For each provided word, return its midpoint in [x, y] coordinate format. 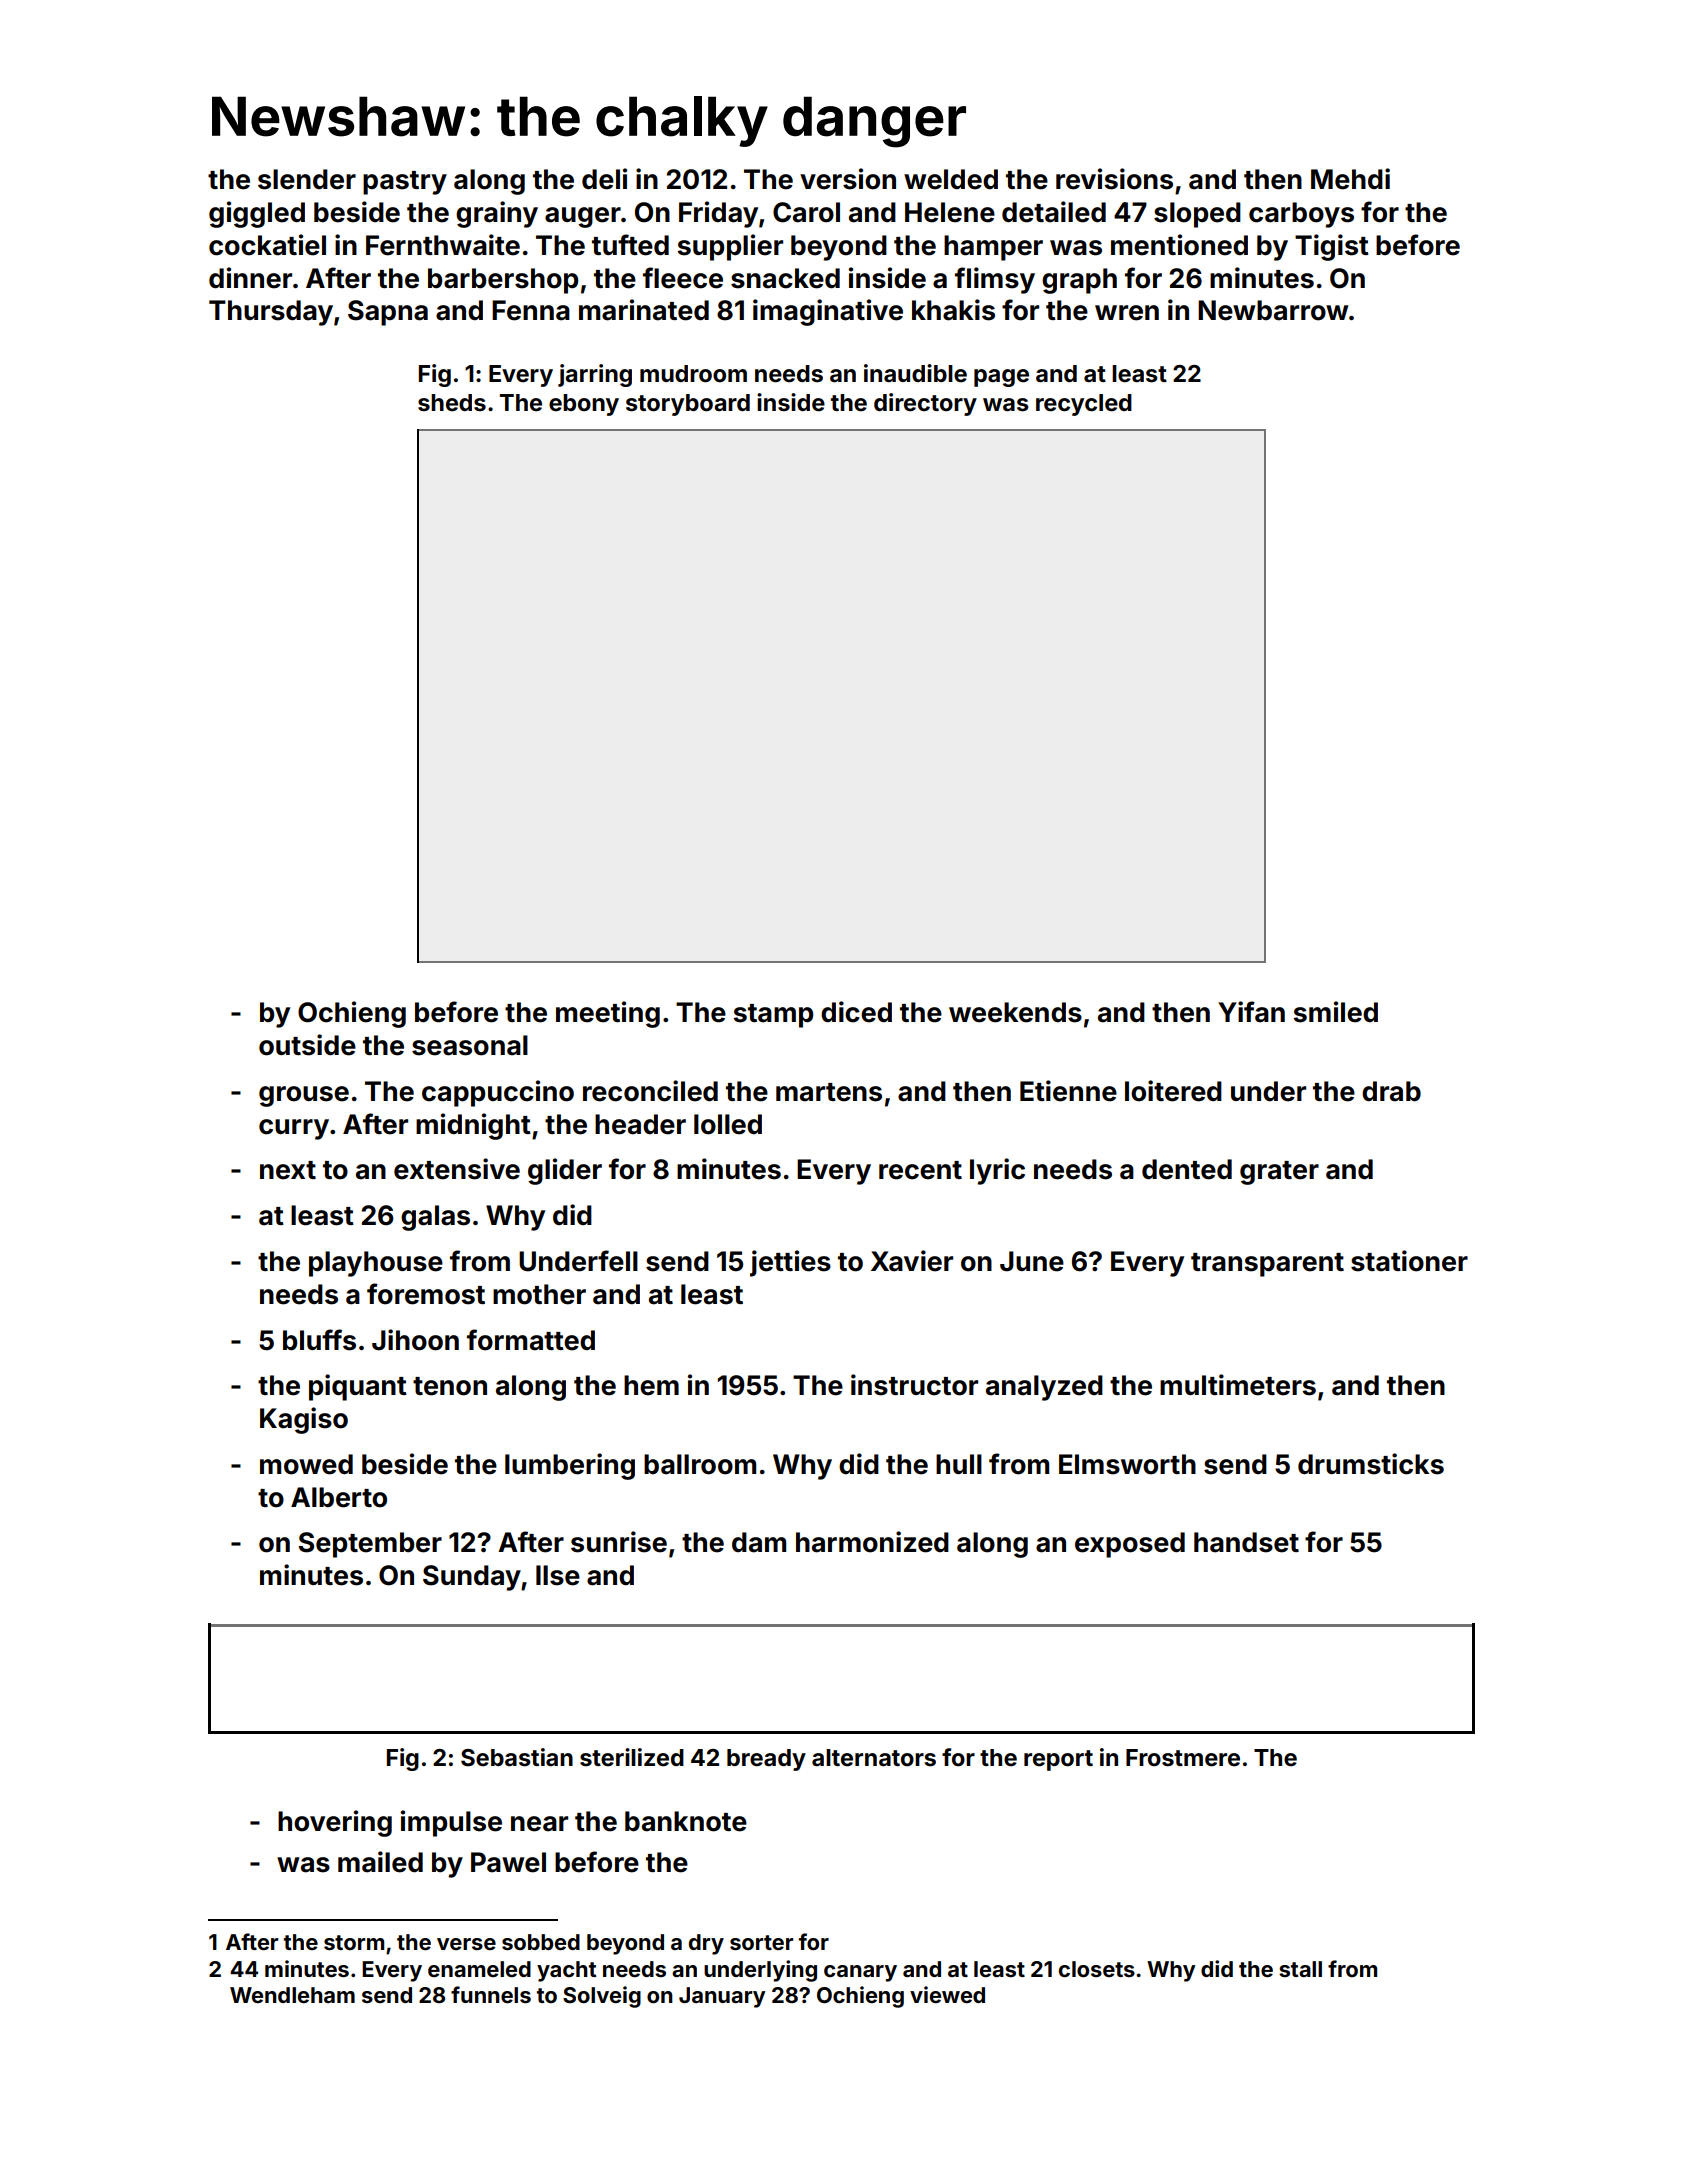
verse [466, 1944]
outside [307, 1045]
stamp [773, 1016]
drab [1391, 1091]
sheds [452, 403]
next [288, 1170]
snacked [785, 278]
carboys [1301, 215]
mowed [306, 1464]
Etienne [1068, 1091]
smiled [1335, 1012]
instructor [914, 1385]
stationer [1409, 1261]
